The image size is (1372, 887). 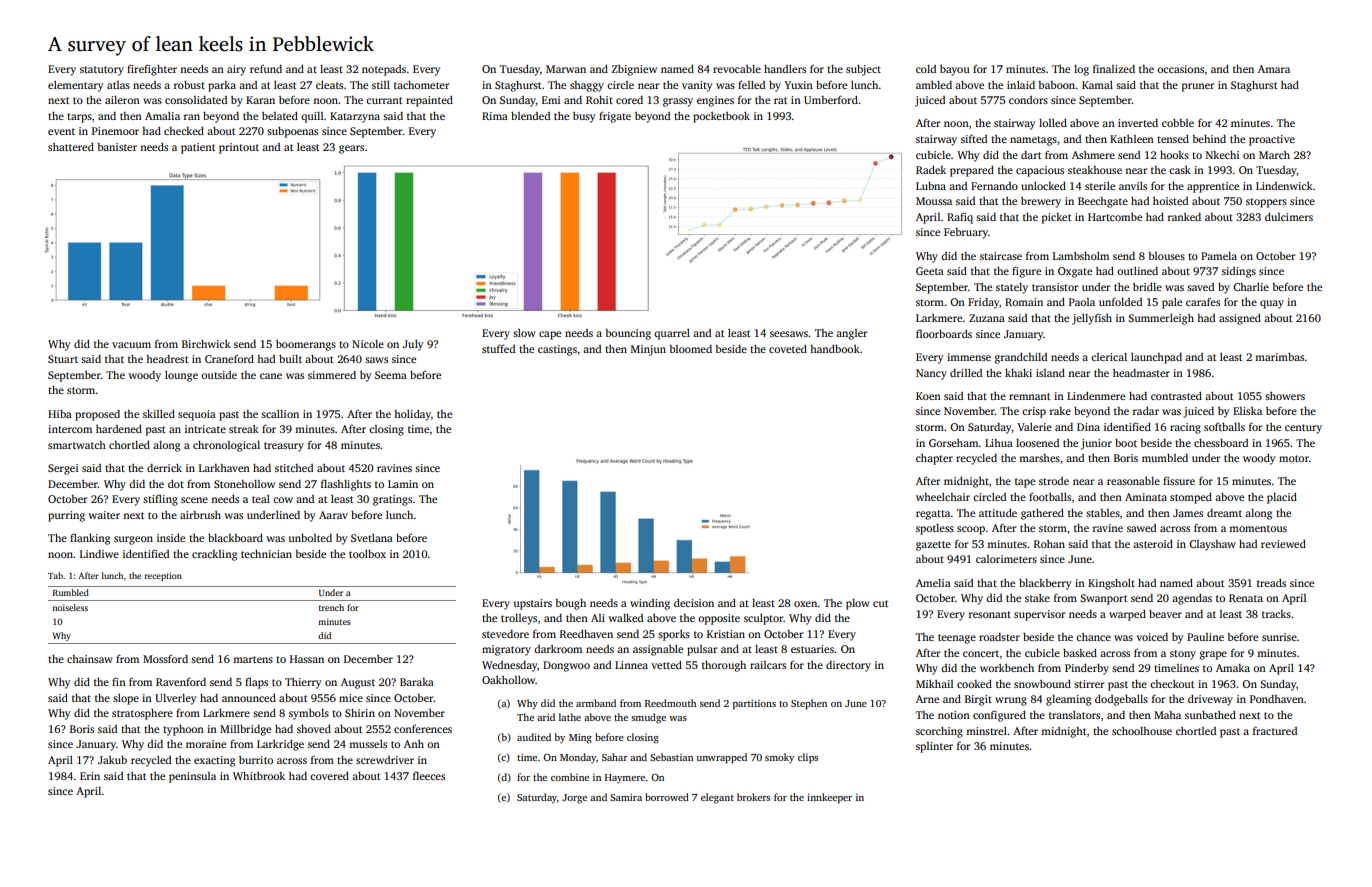 I want to click on sawed, so click(x=1141, y=528).
